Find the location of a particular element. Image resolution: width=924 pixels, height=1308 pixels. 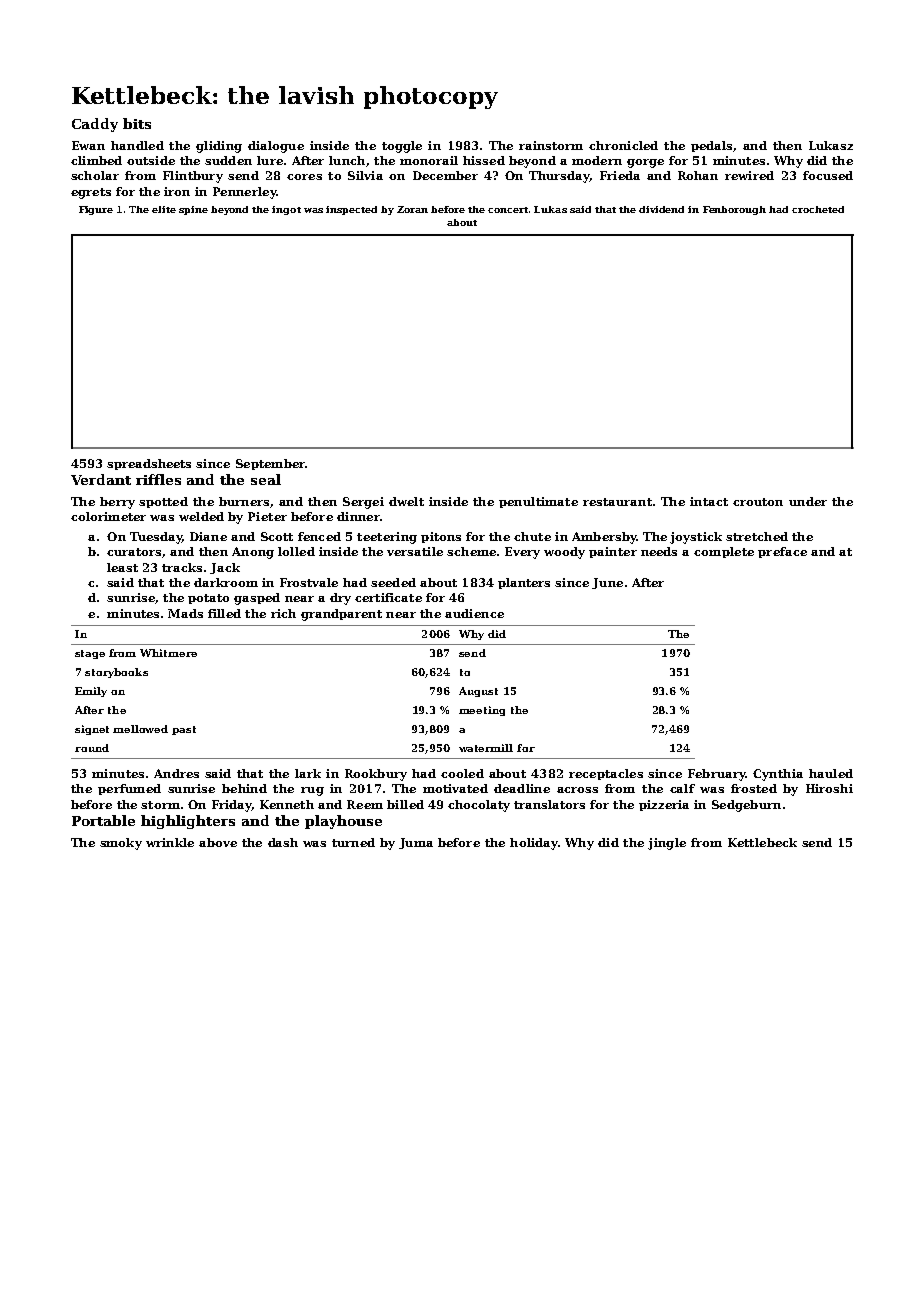

Whitmere is located at coordinates (168, 653).
